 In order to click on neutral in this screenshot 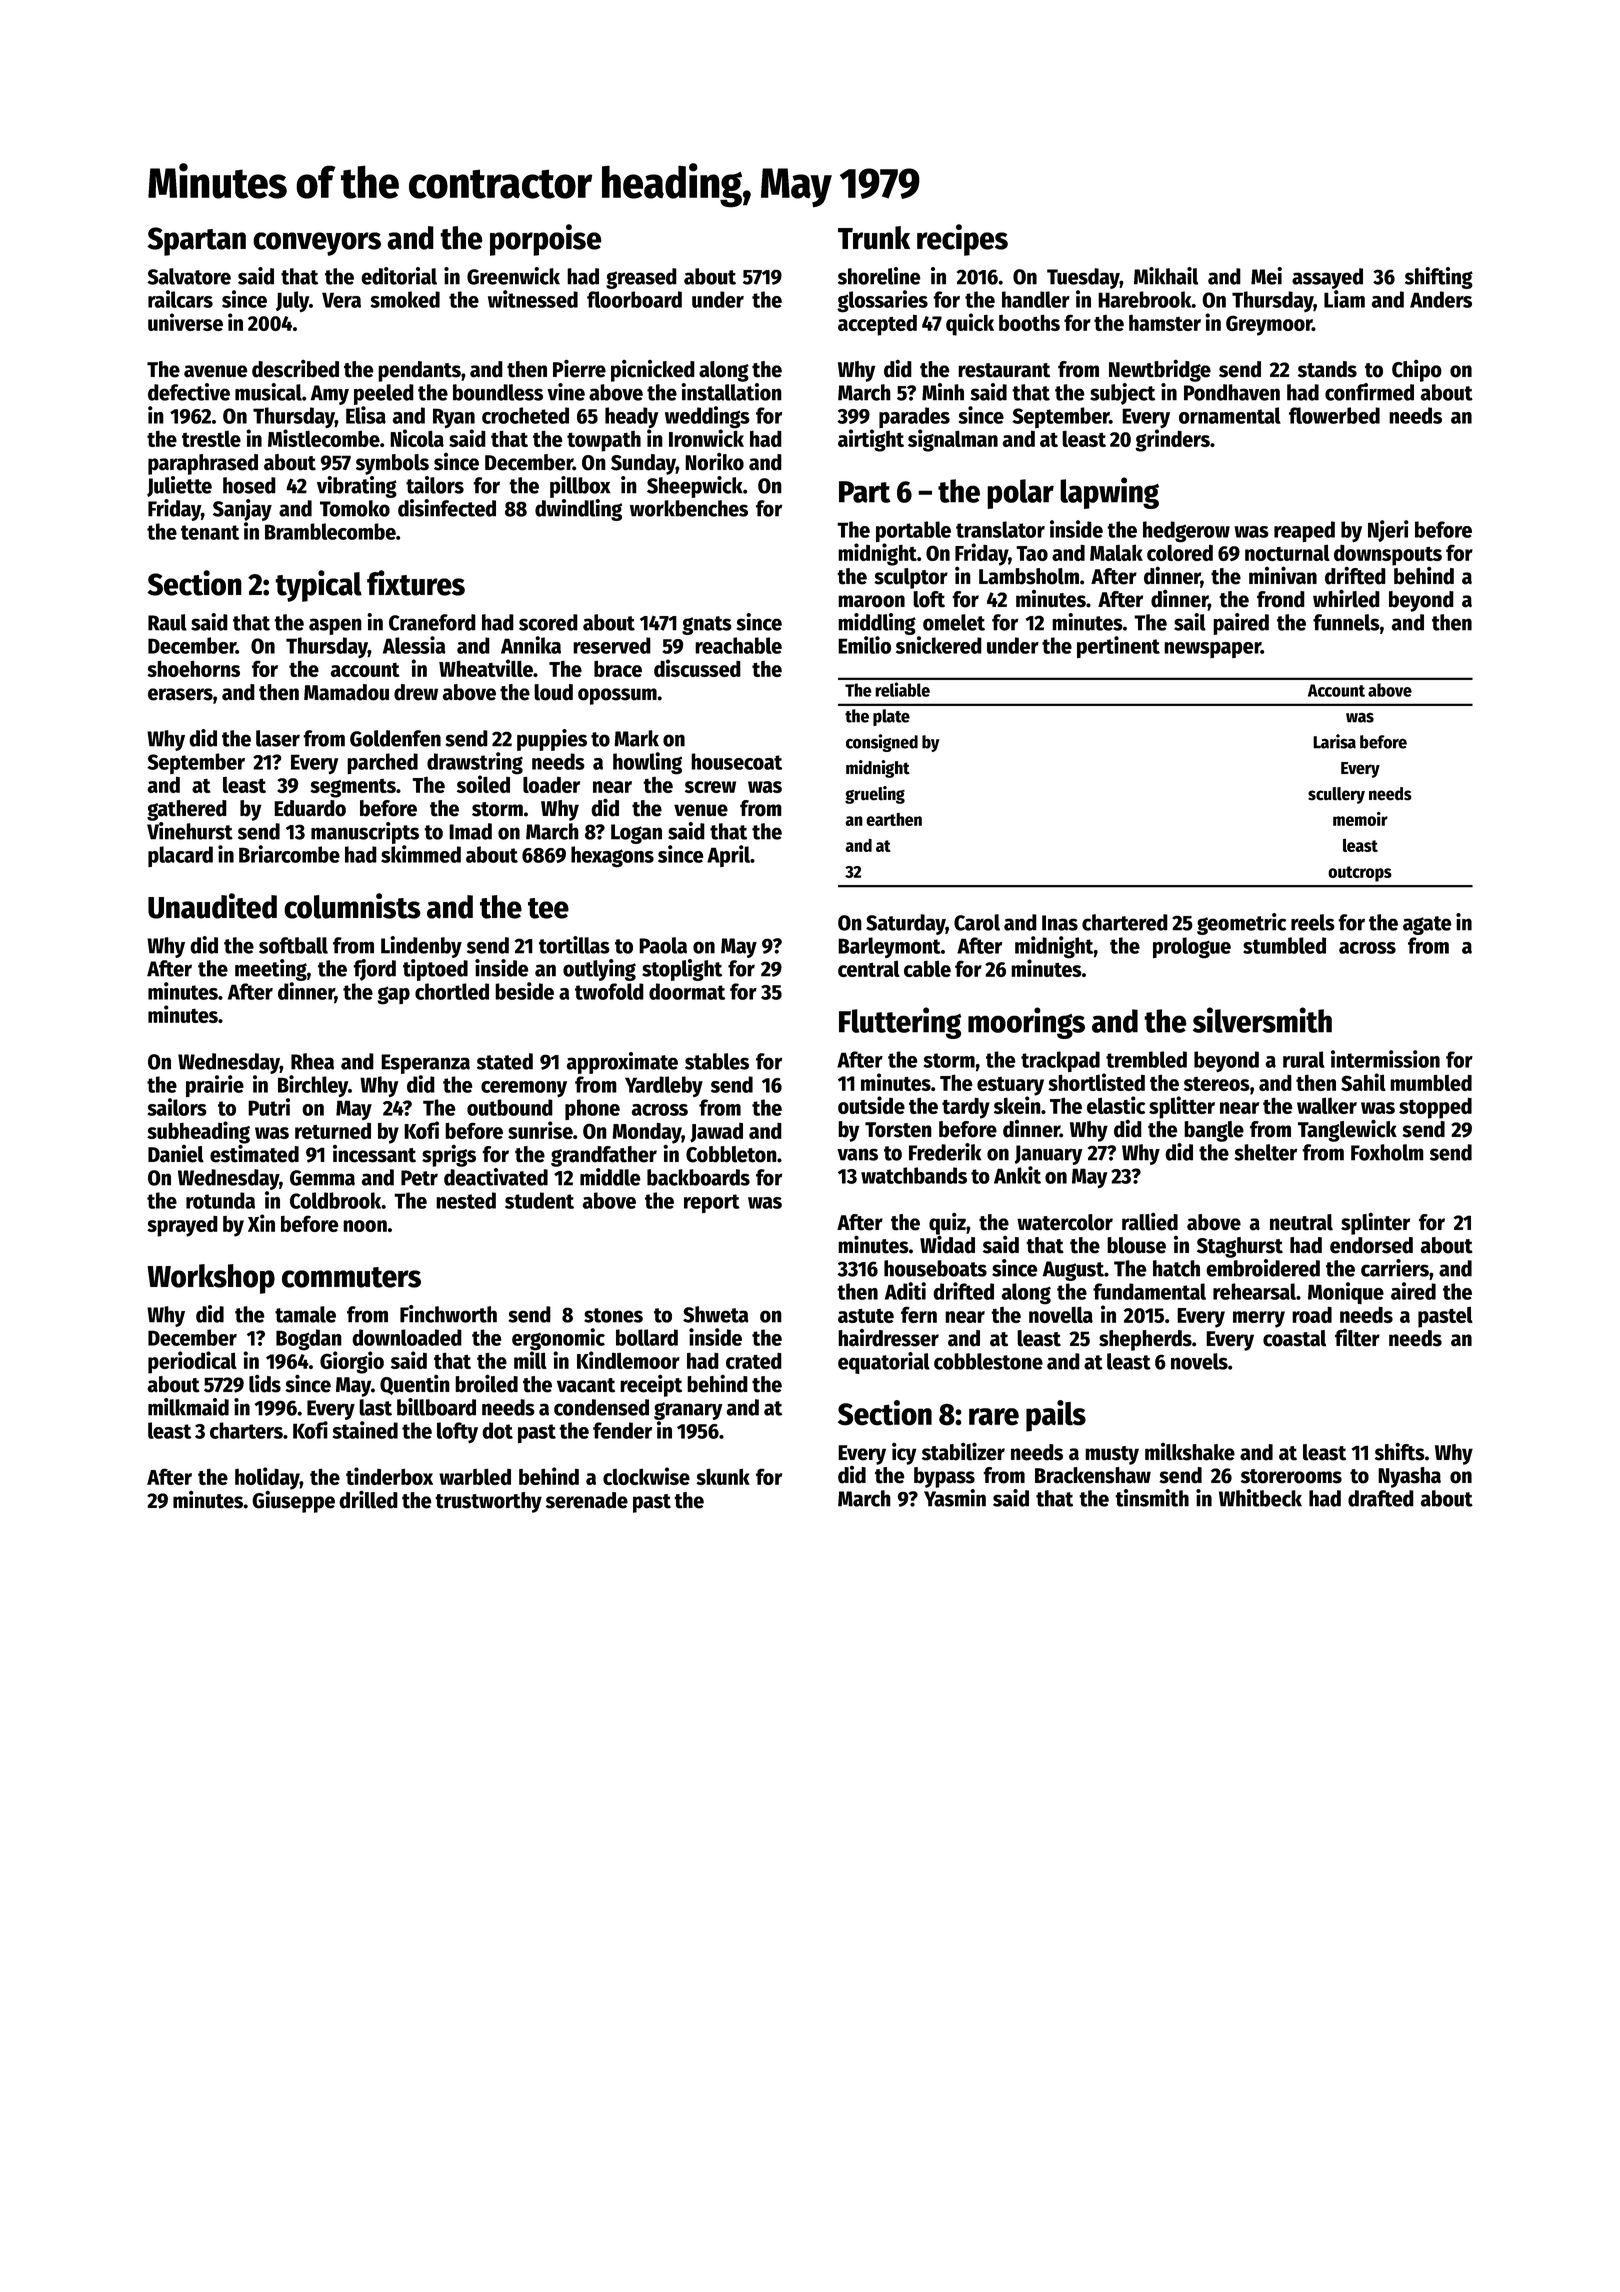, I will do `click(1301, 1222)`.
